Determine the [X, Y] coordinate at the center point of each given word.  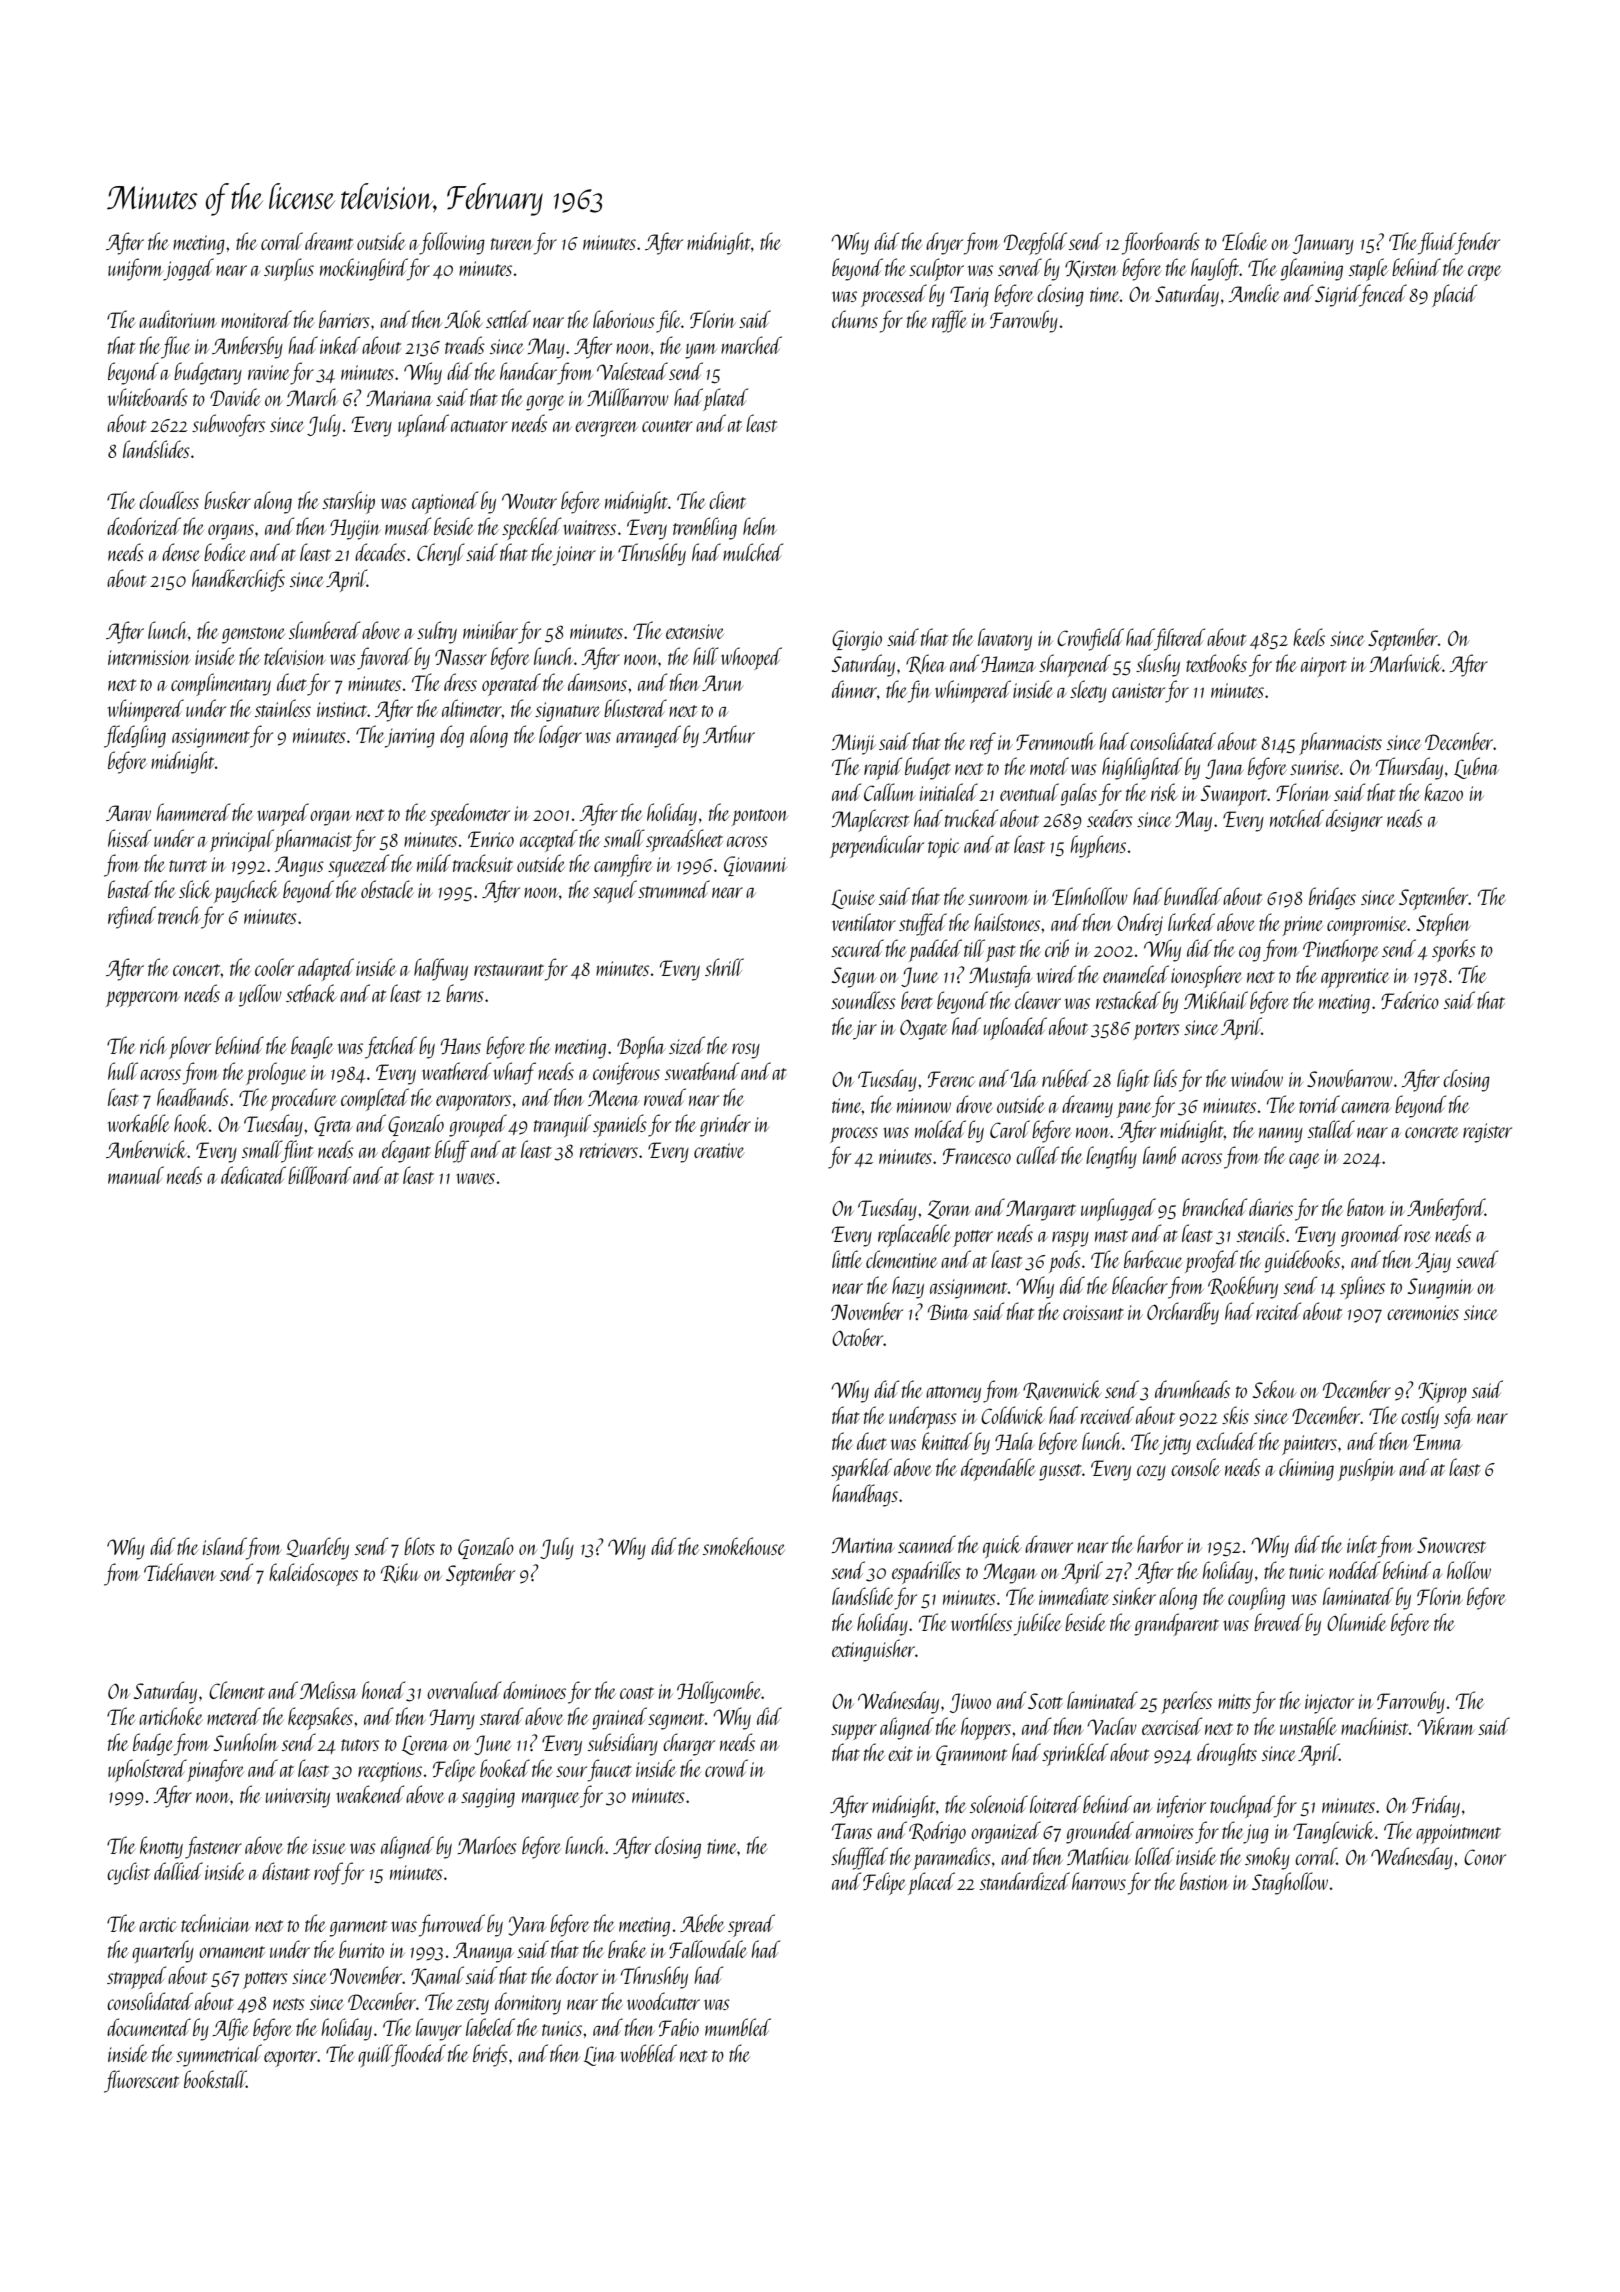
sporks [1454, 950]
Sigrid [1337, 295]
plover [190, 1047]
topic [943, 848]
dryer [944, 243]
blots [419, 1546]
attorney [953, 1394]
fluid [1437, 243]
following [452, 243]
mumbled [738, 2027]
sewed [1477, 1259]
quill [375, 2055]
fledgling [135, 736]
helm [760, 526]
